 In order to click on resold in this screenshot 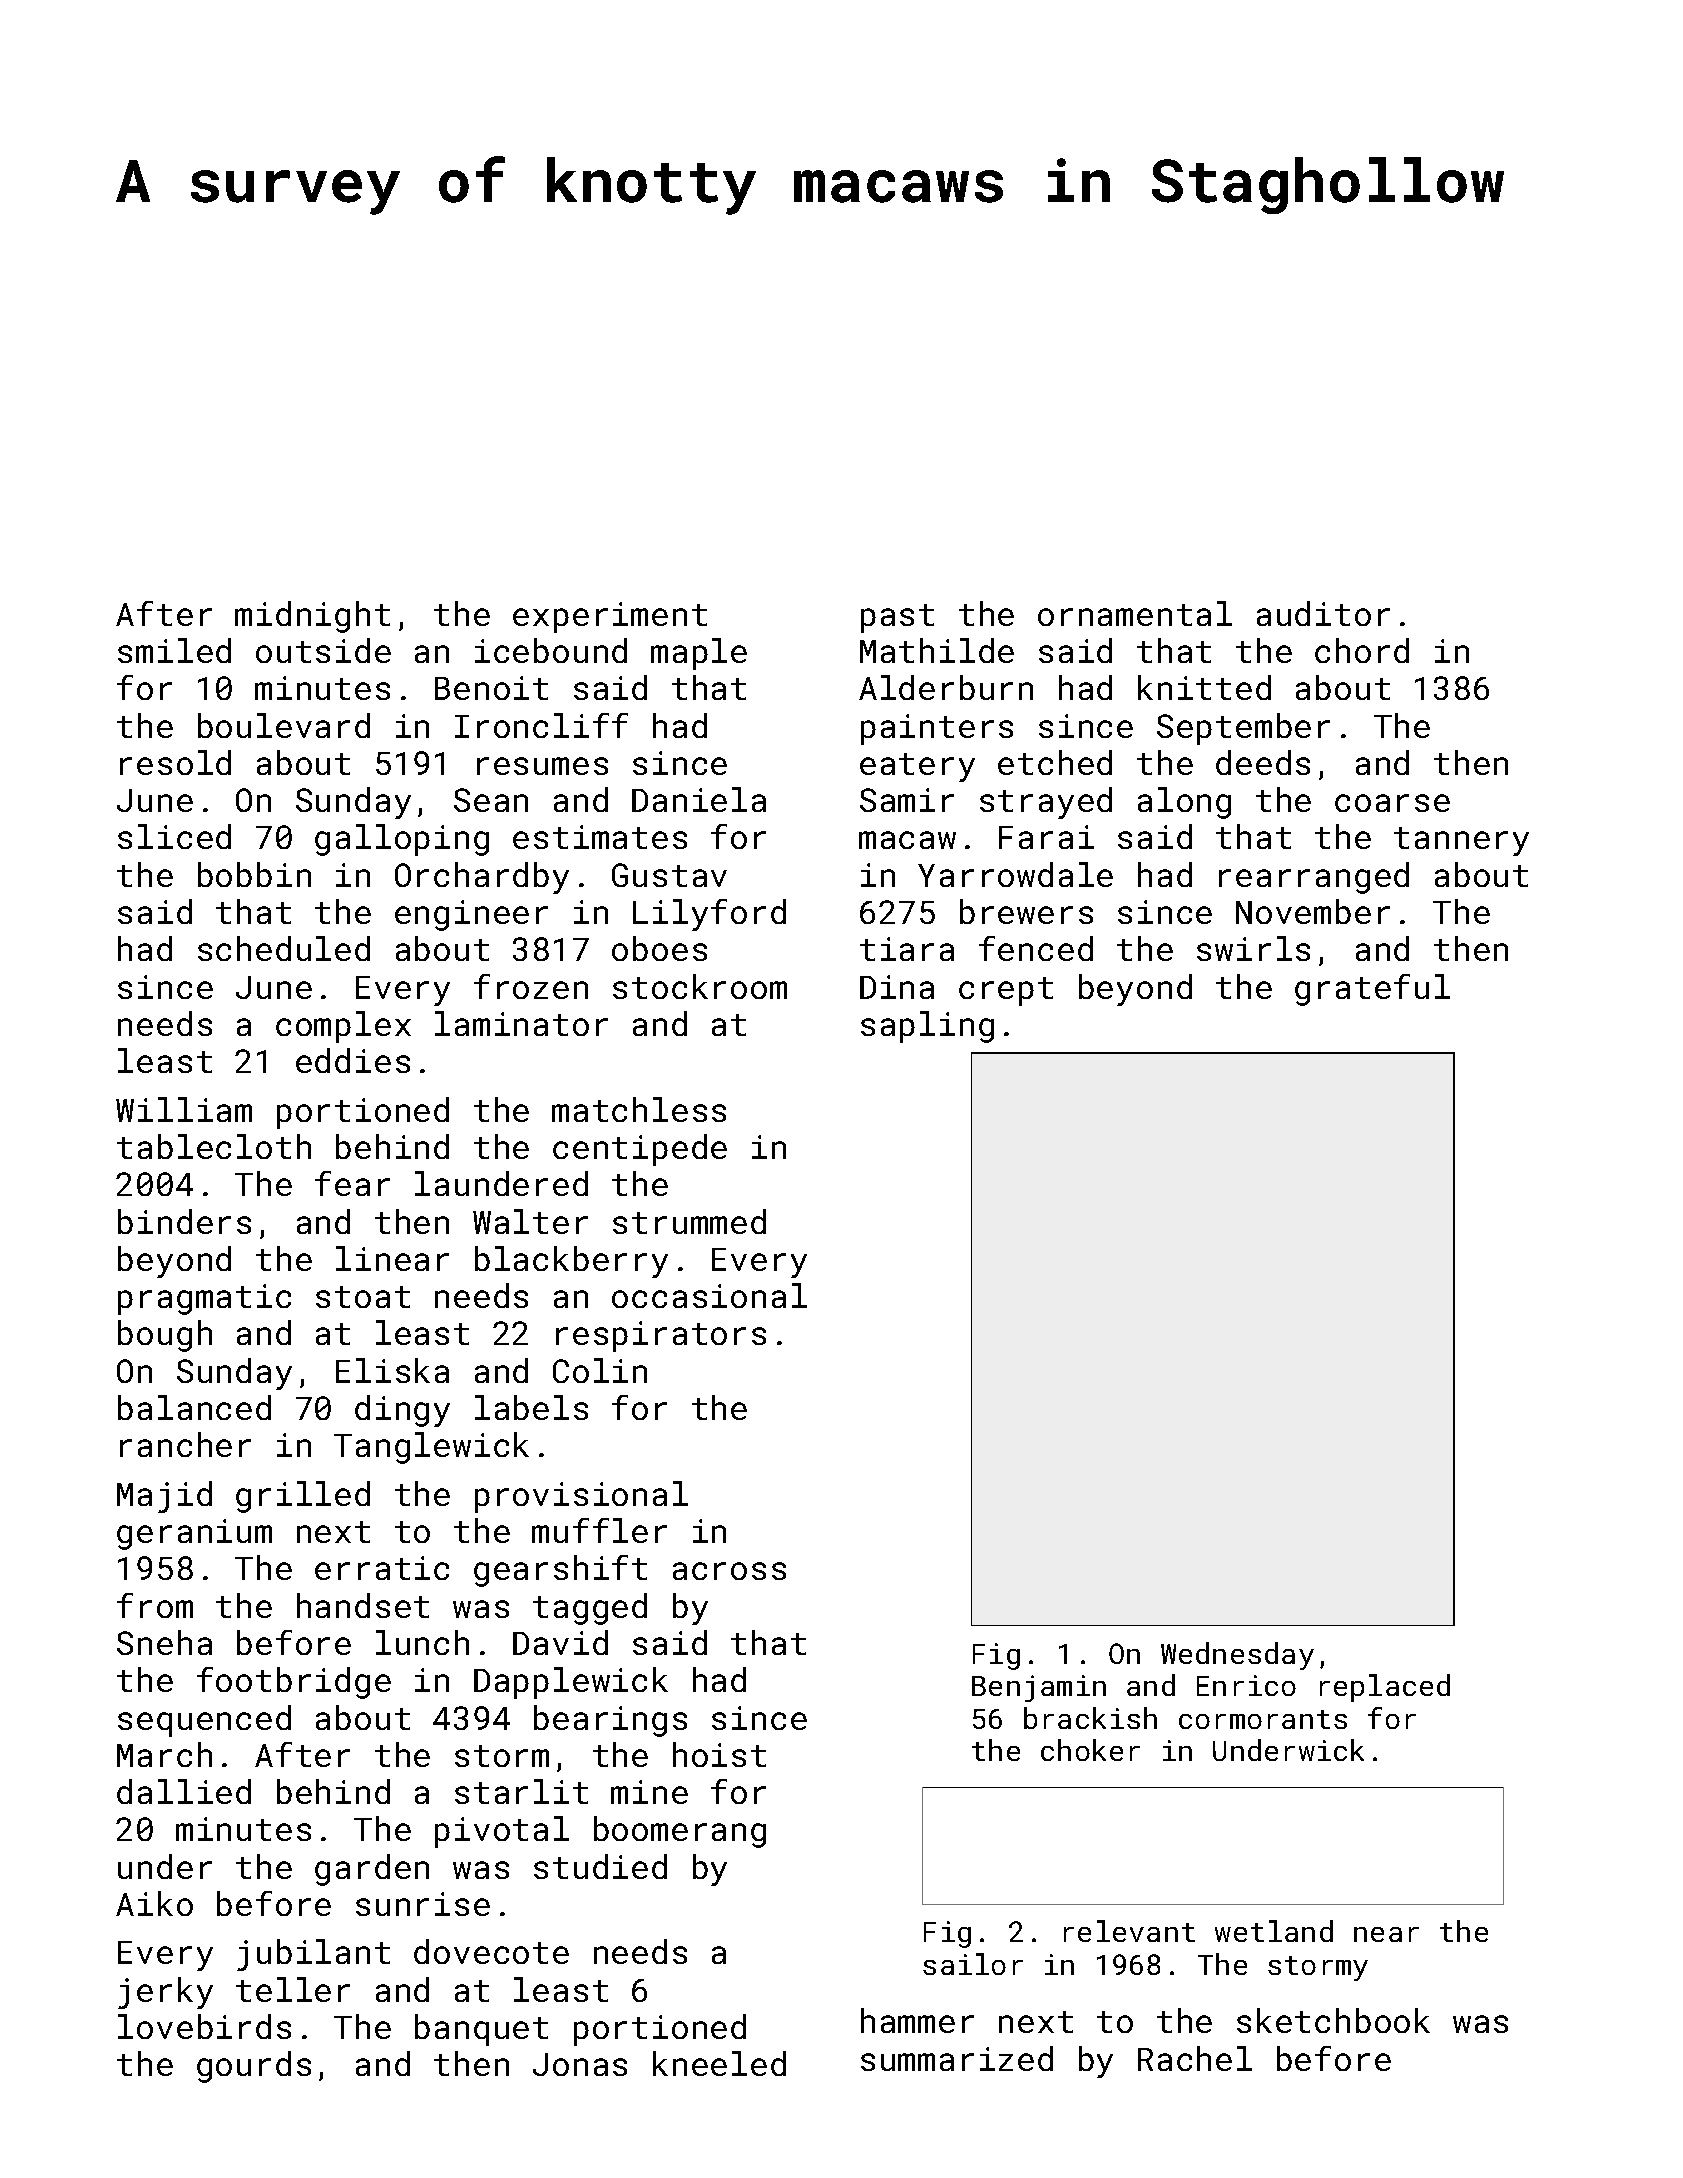, I will do `click(175, 762)`.
